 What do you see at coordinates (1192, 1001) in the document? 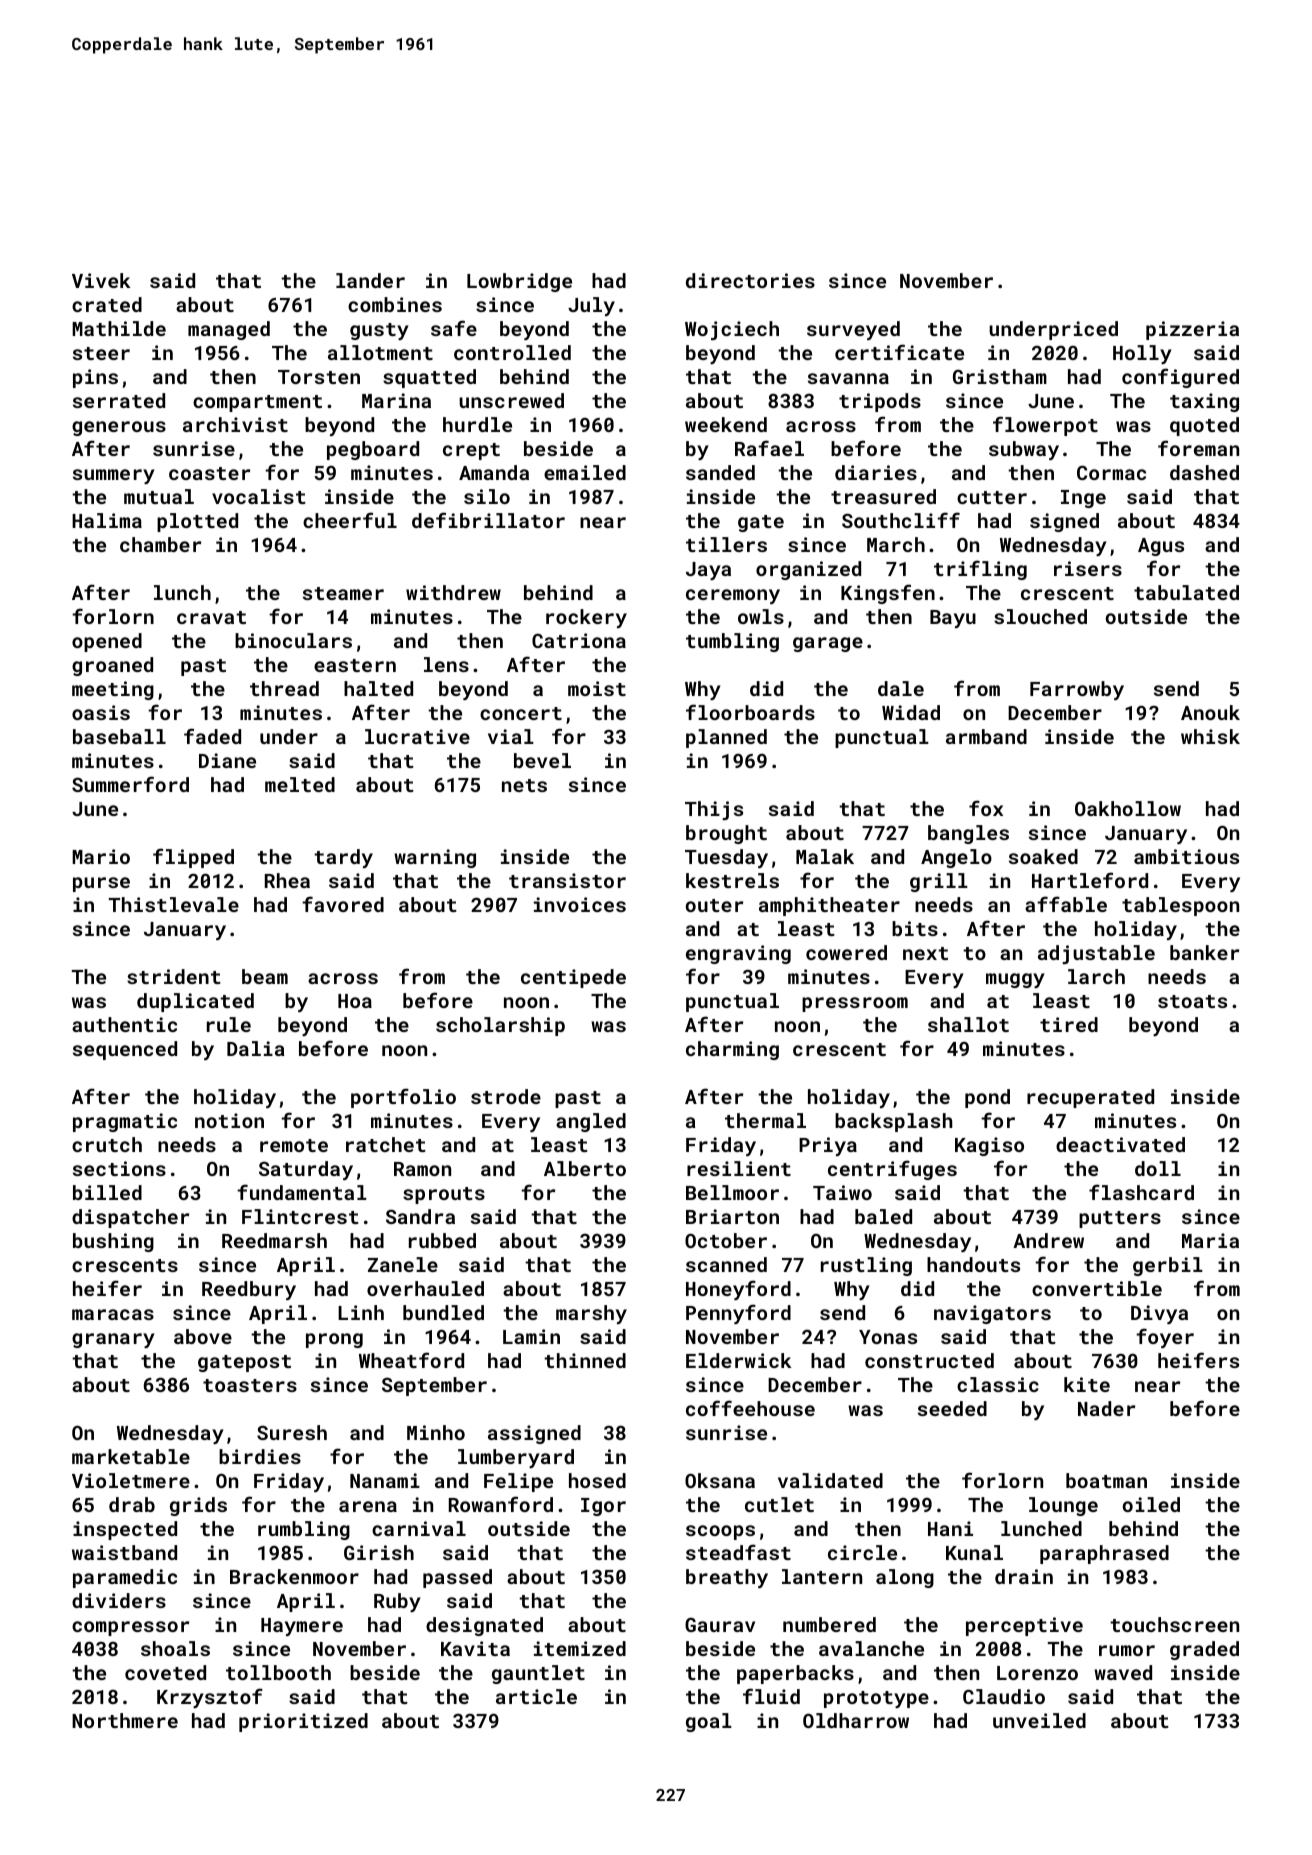
I see `stoats` at bounding box center [1192, 1001].
